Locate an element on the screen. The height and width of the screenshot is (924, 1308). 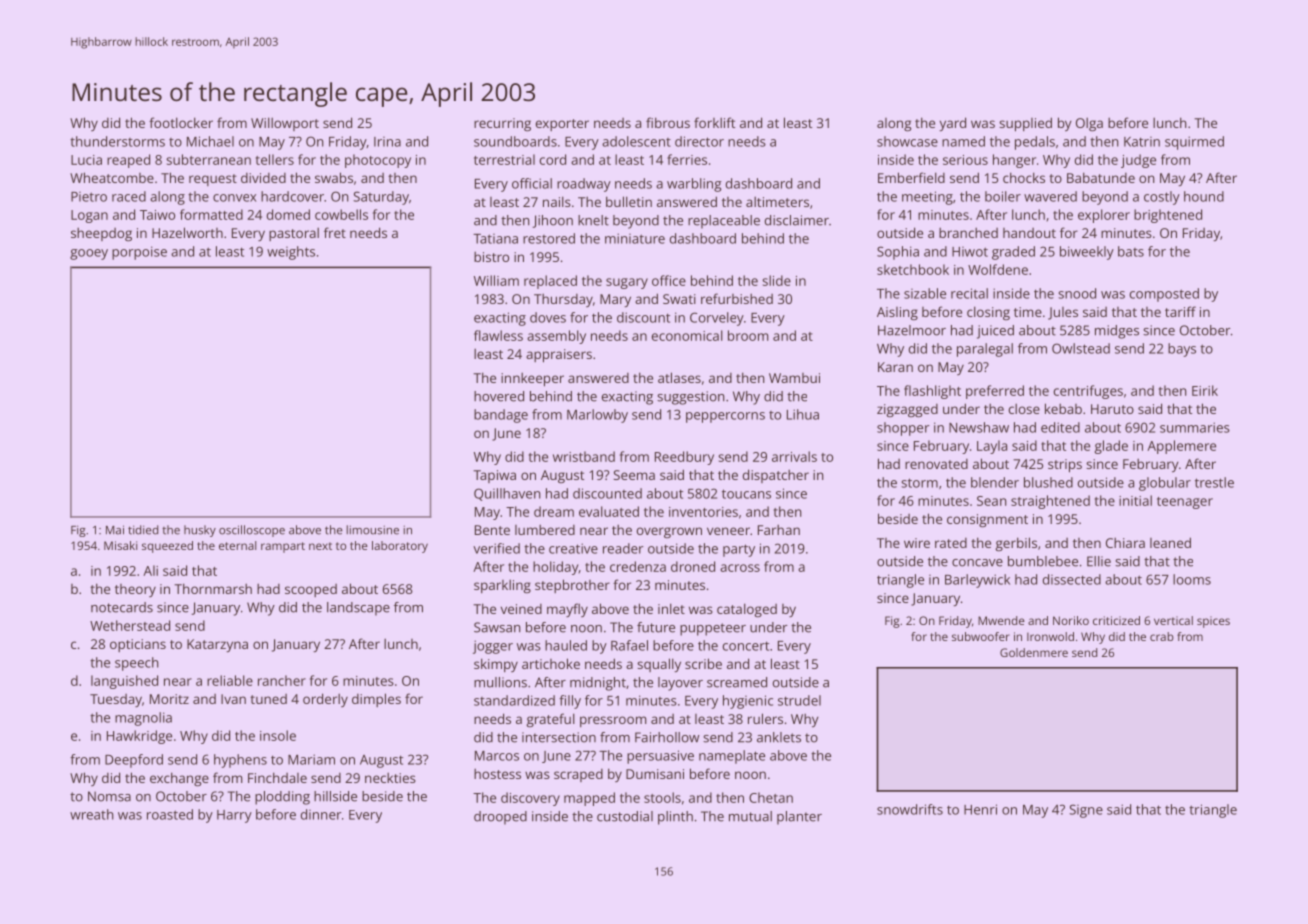
Signe is located at coordinates (1086, 811).
